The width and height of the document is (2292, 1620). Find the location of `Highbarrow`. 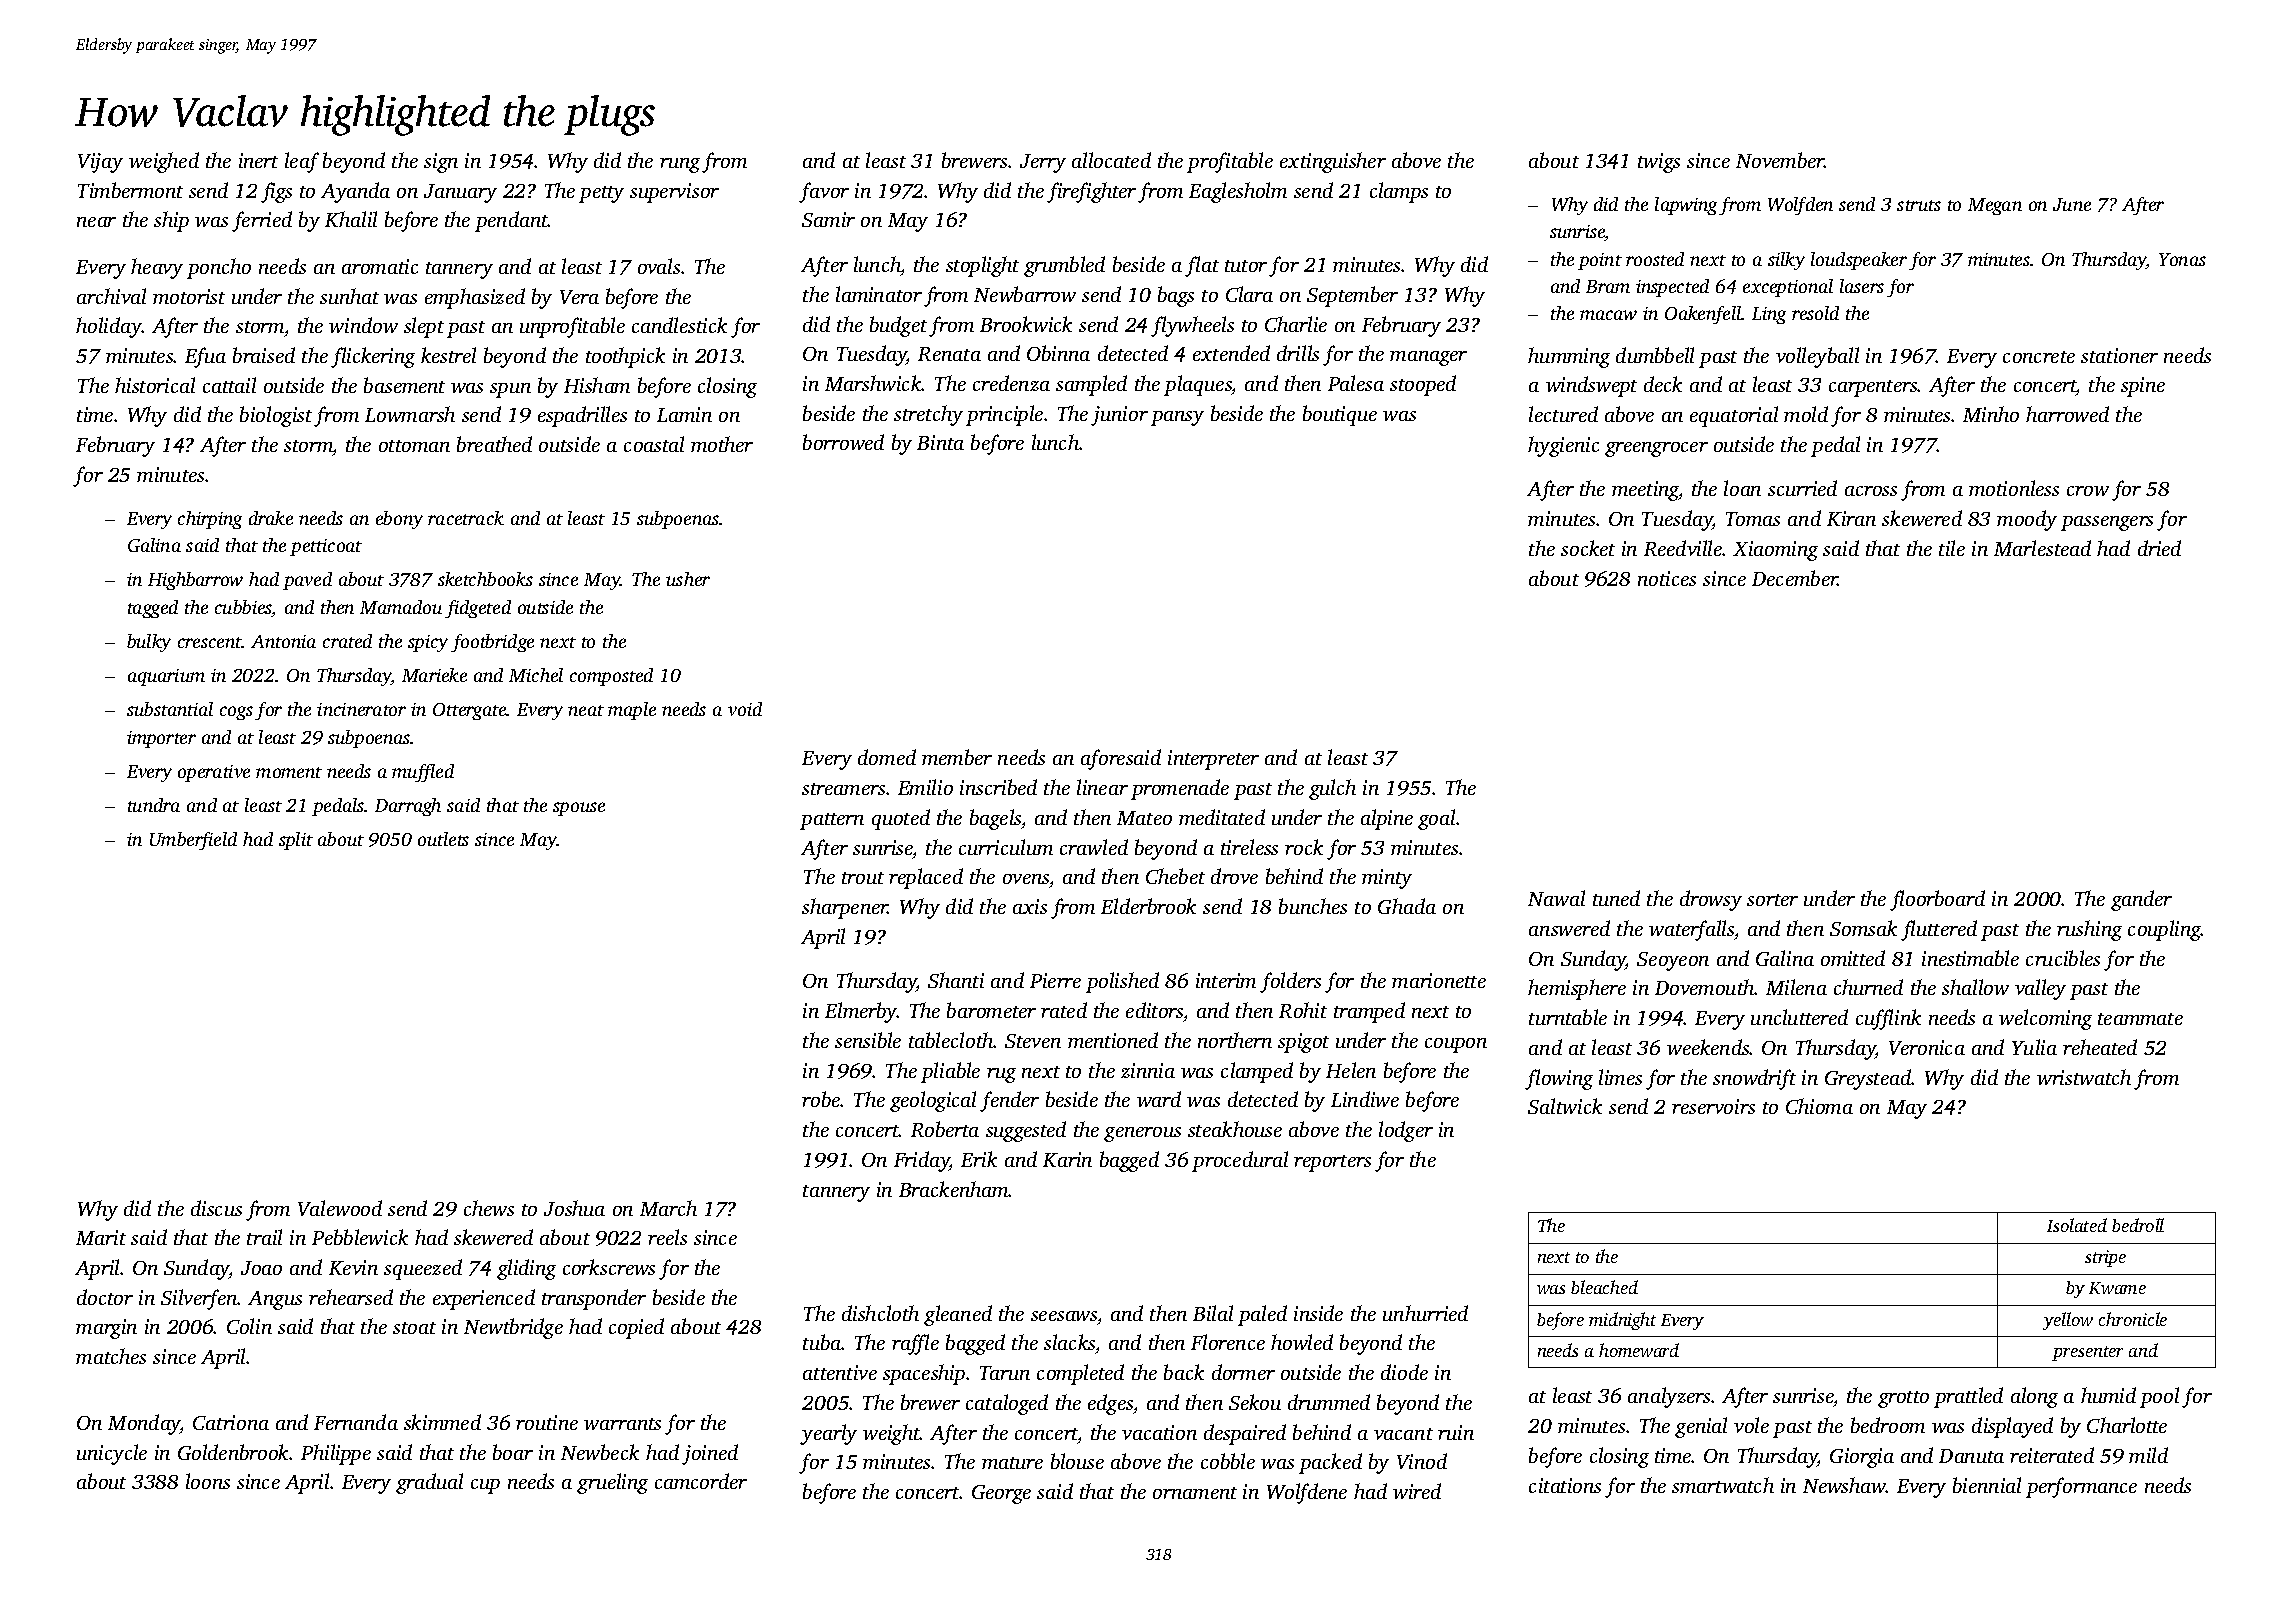

Highbarrow is located at coordinates (195, 581).
